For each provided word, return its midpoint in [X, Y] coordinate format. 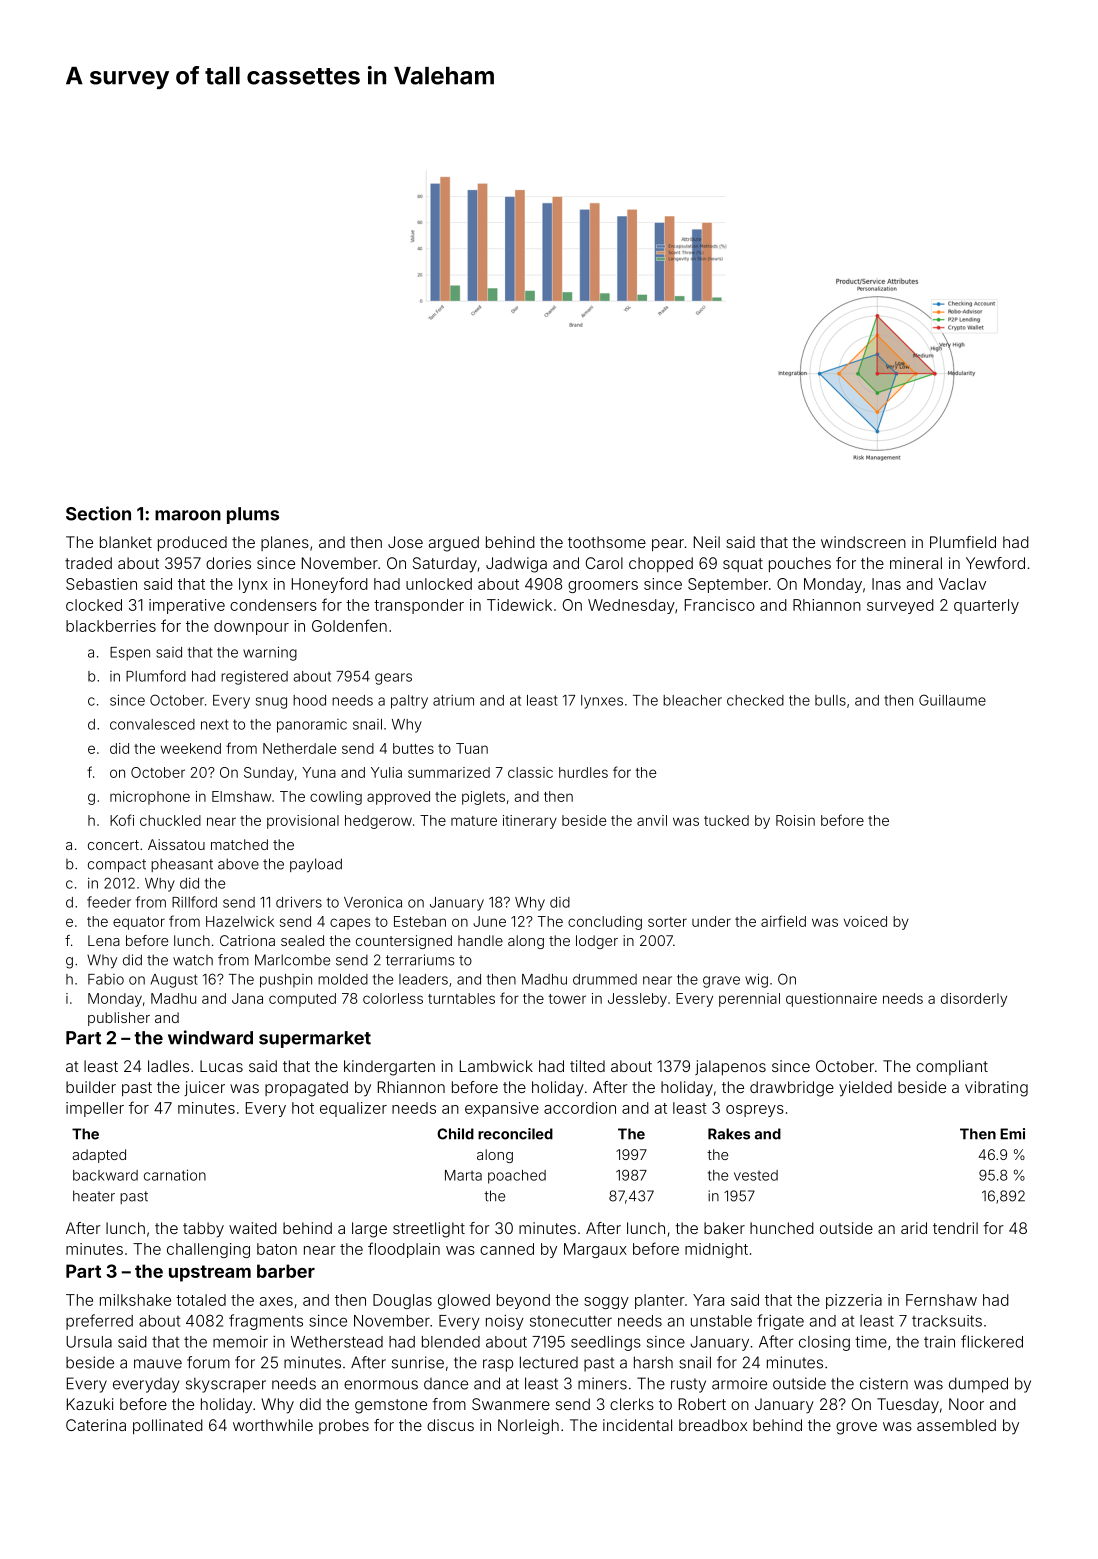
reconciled [515, 1134]
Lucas [221, 1066]
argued [454, 544]
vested [756, 1175]
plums [253, 515]
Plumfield [963, 542]
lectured [549, 1362]
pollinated [168, 1426]
